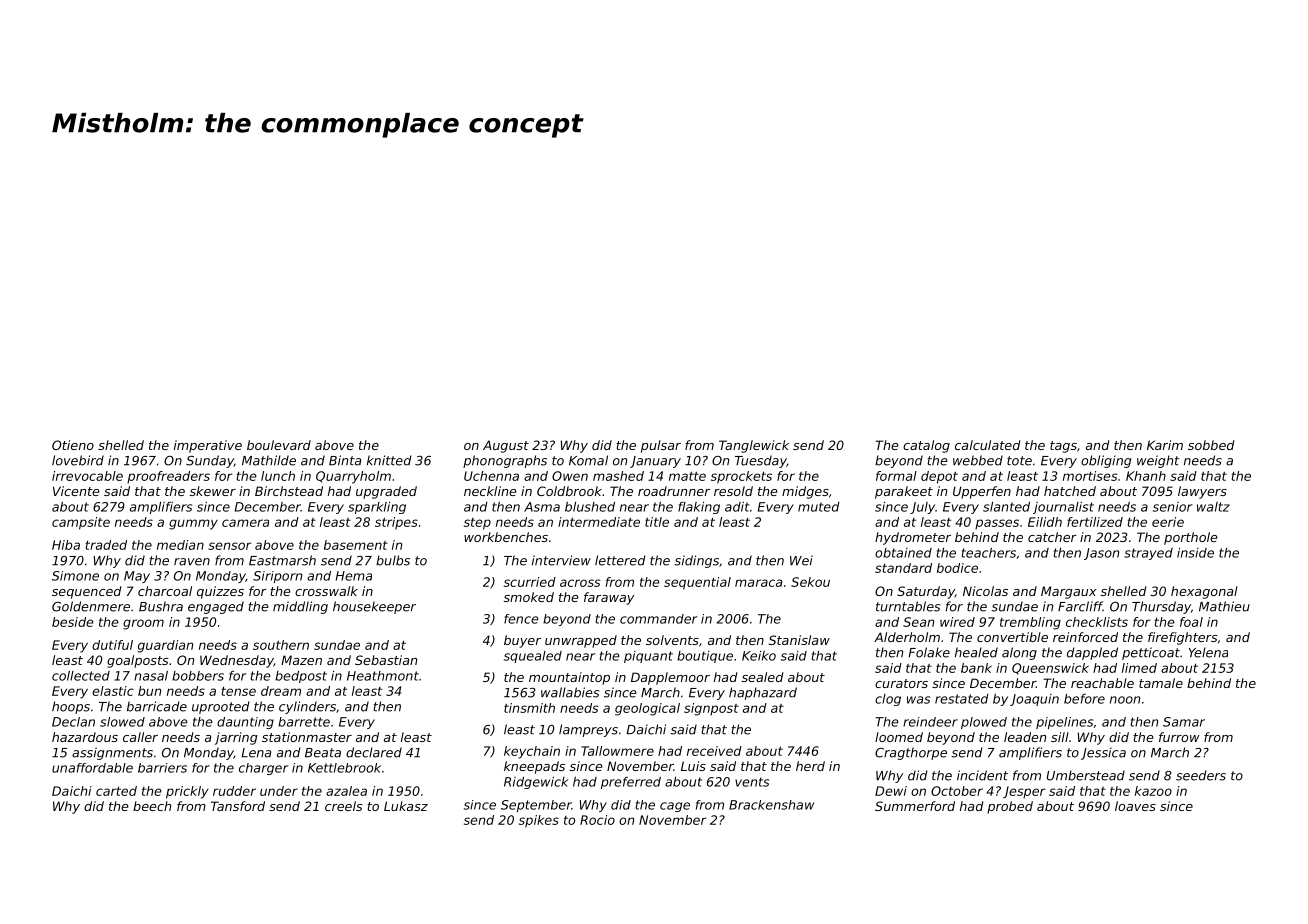 Image resolution: width=1308 pixels, height=924 pixels. I want to click on standard, so click(903, 568).
